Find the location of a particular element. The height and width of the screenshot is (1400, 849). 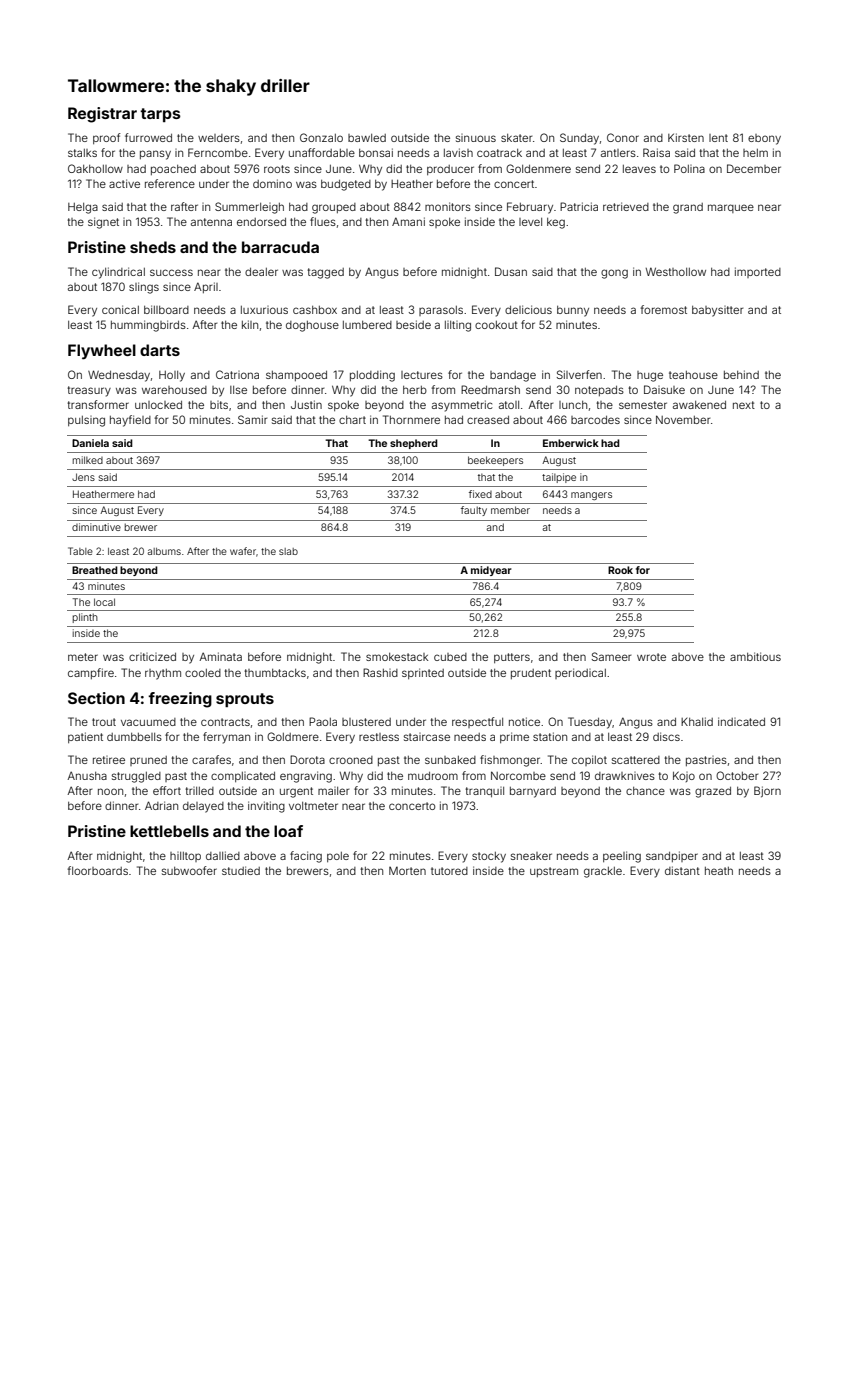

trilled is located at coordinates (199, 791).
